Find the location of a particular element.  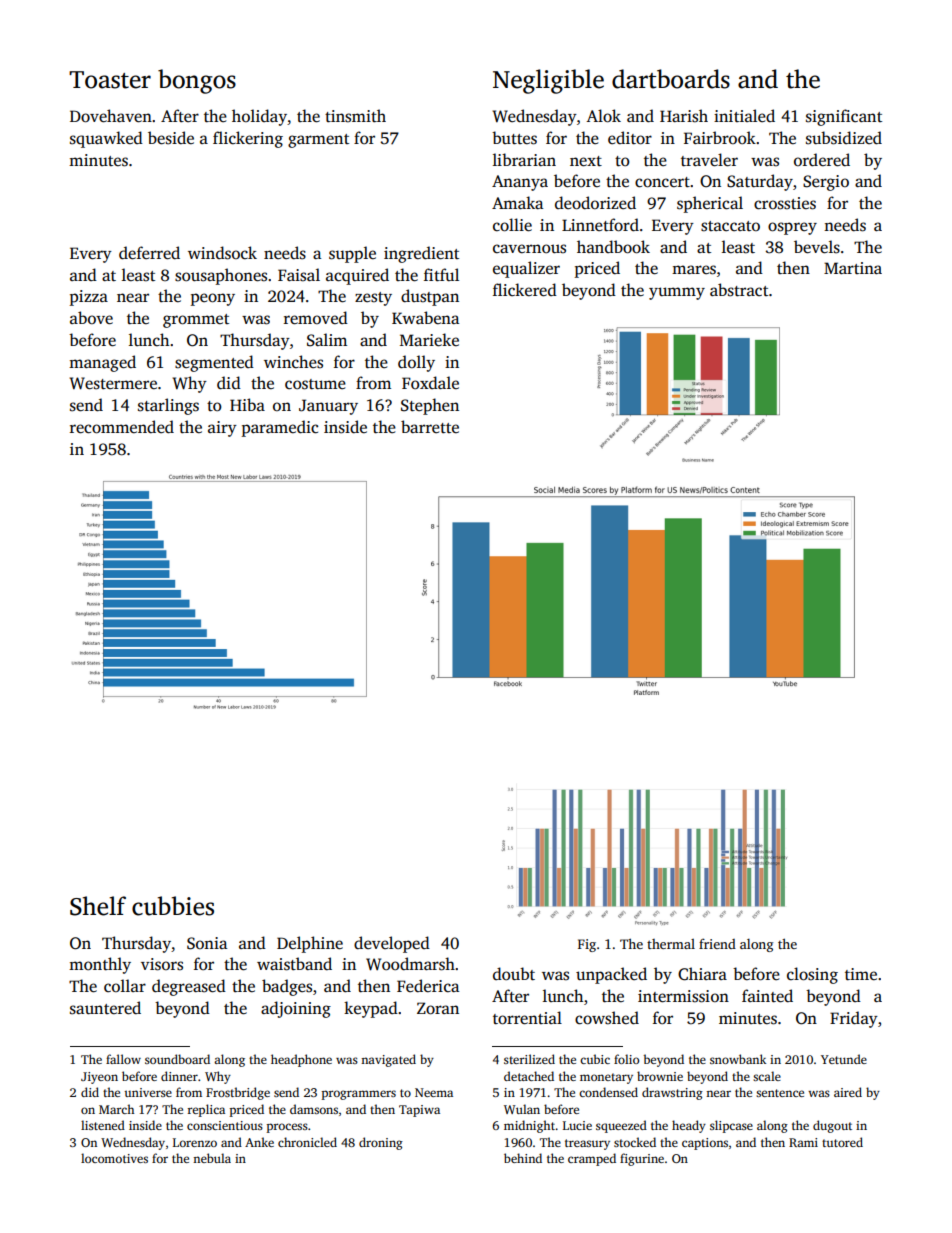

Anke is located at coordinates (259, 1142).
